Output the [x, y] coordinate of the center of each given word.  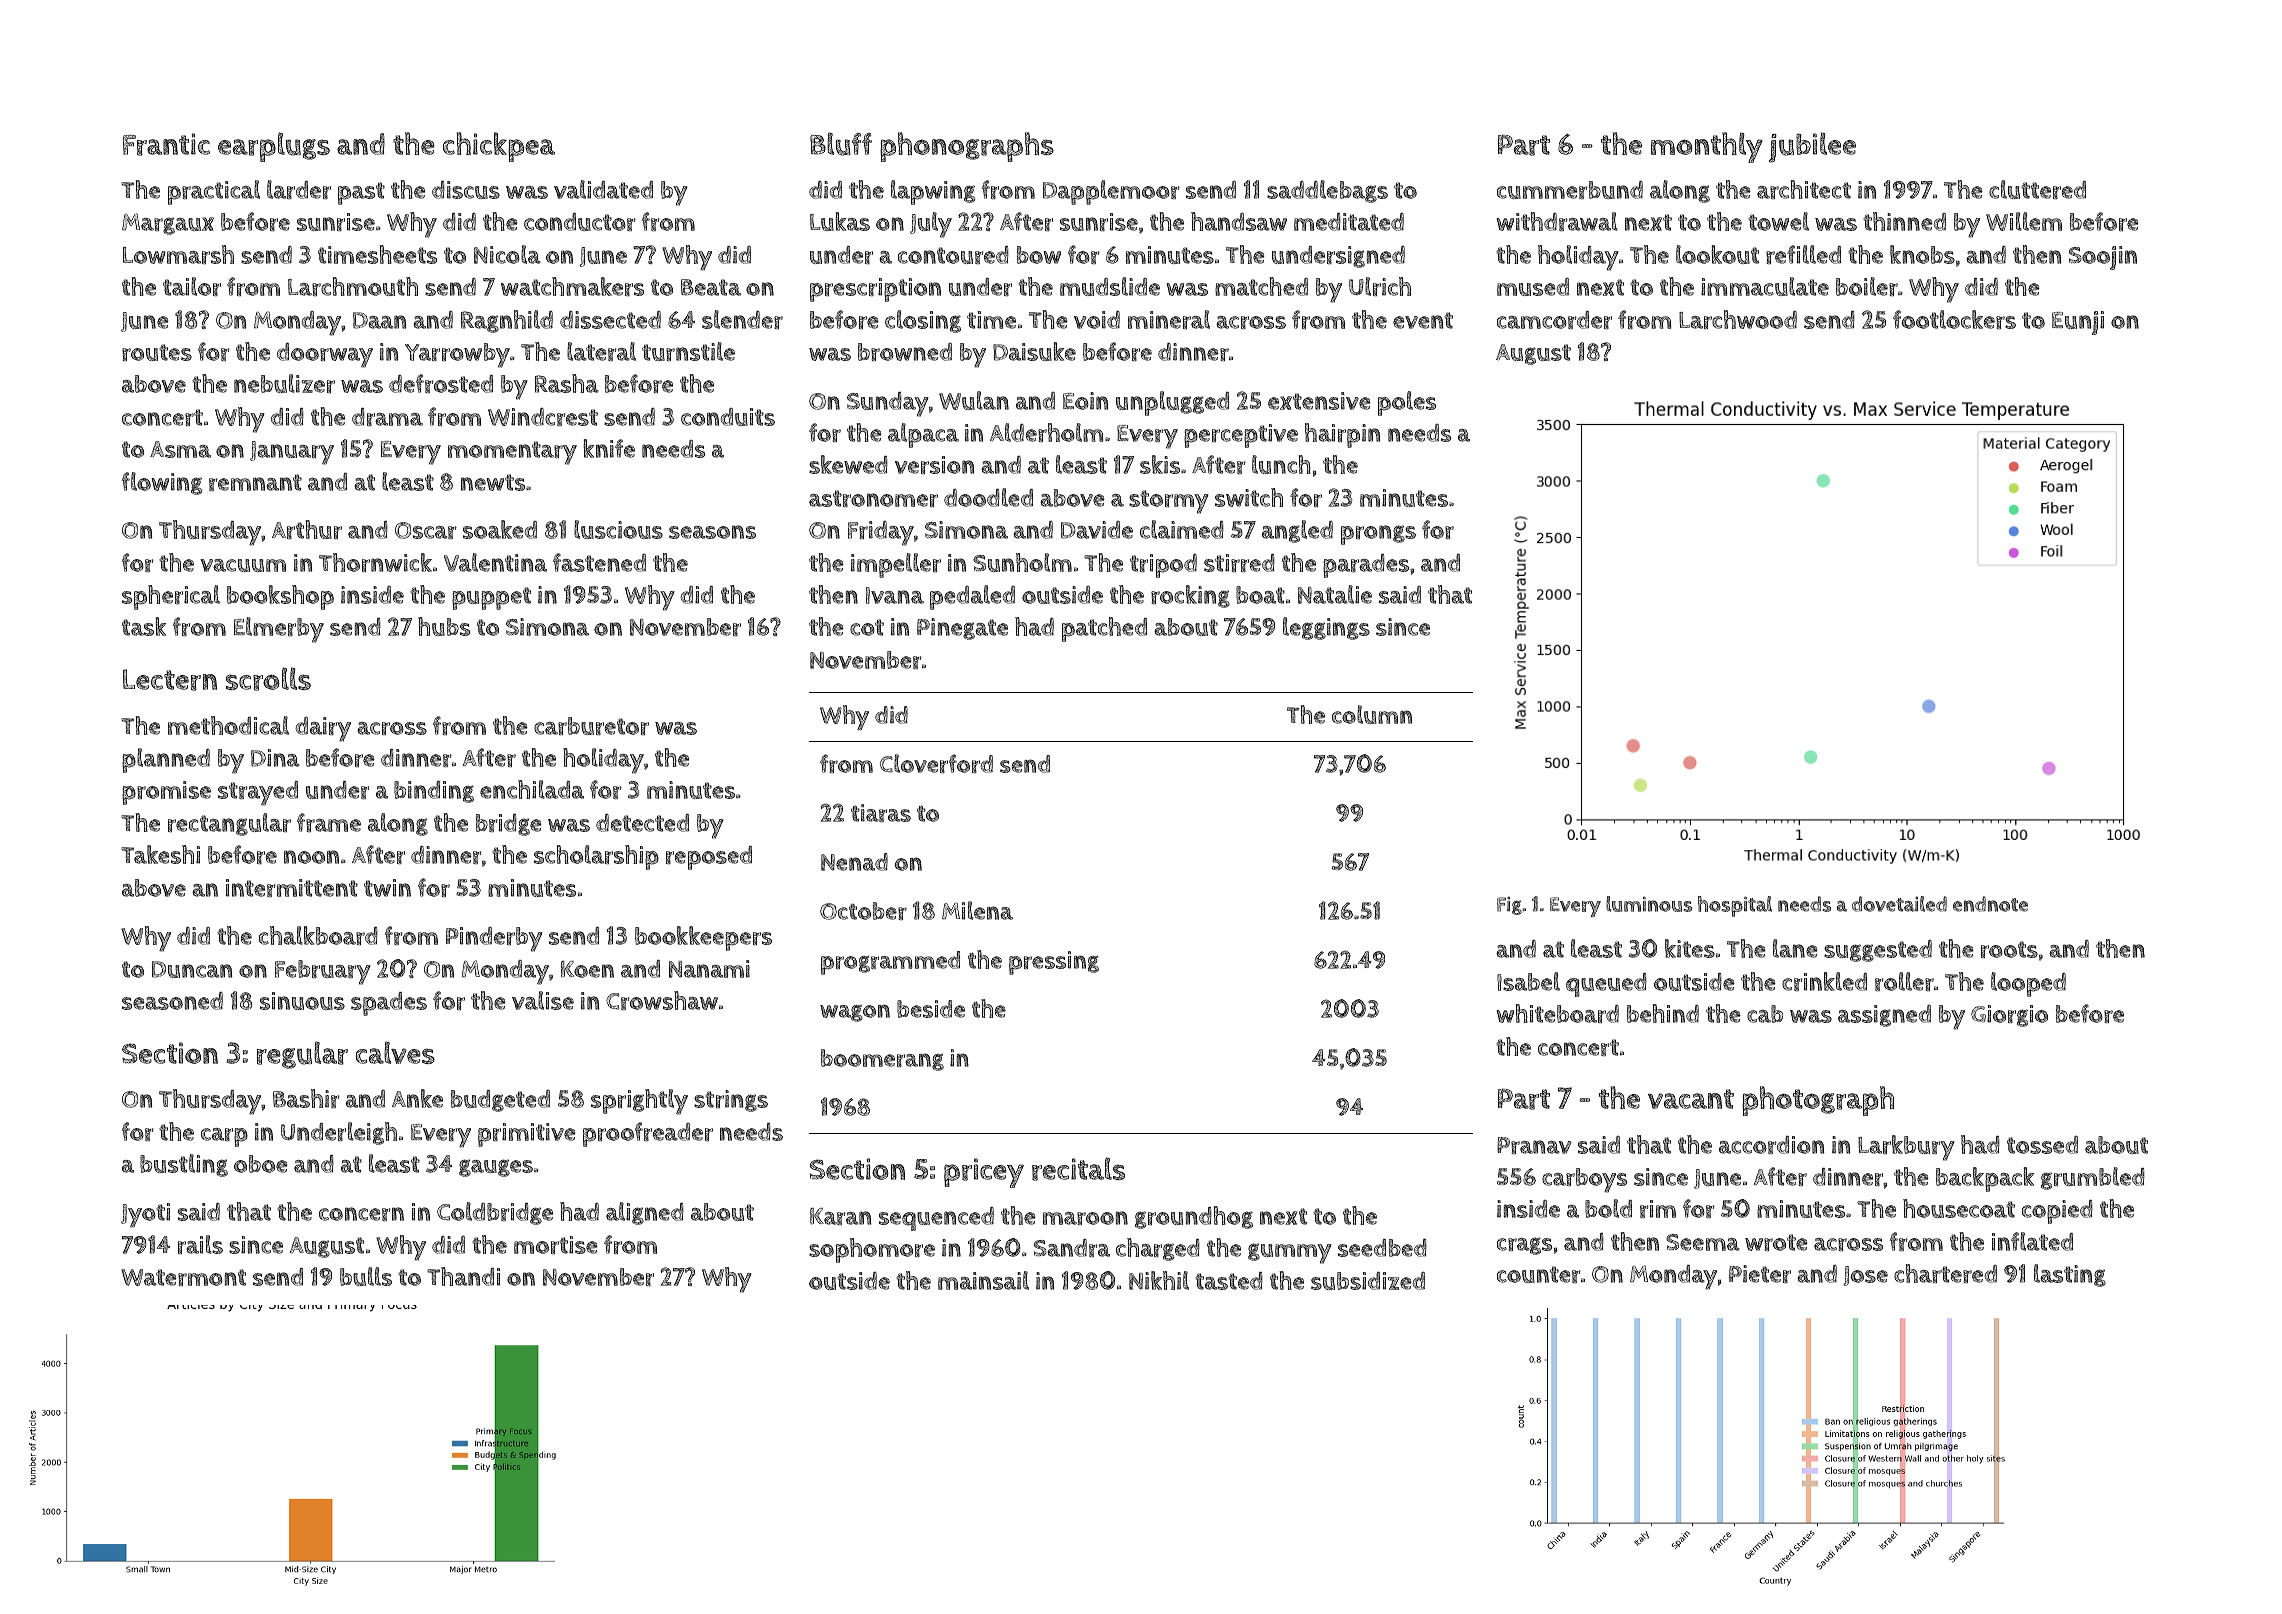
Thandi [463, 1276]
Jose [1865, 1276]
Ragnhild [507, 321]
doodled [988, 497]
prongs [1378, 535]
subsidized [1368, 1281]
